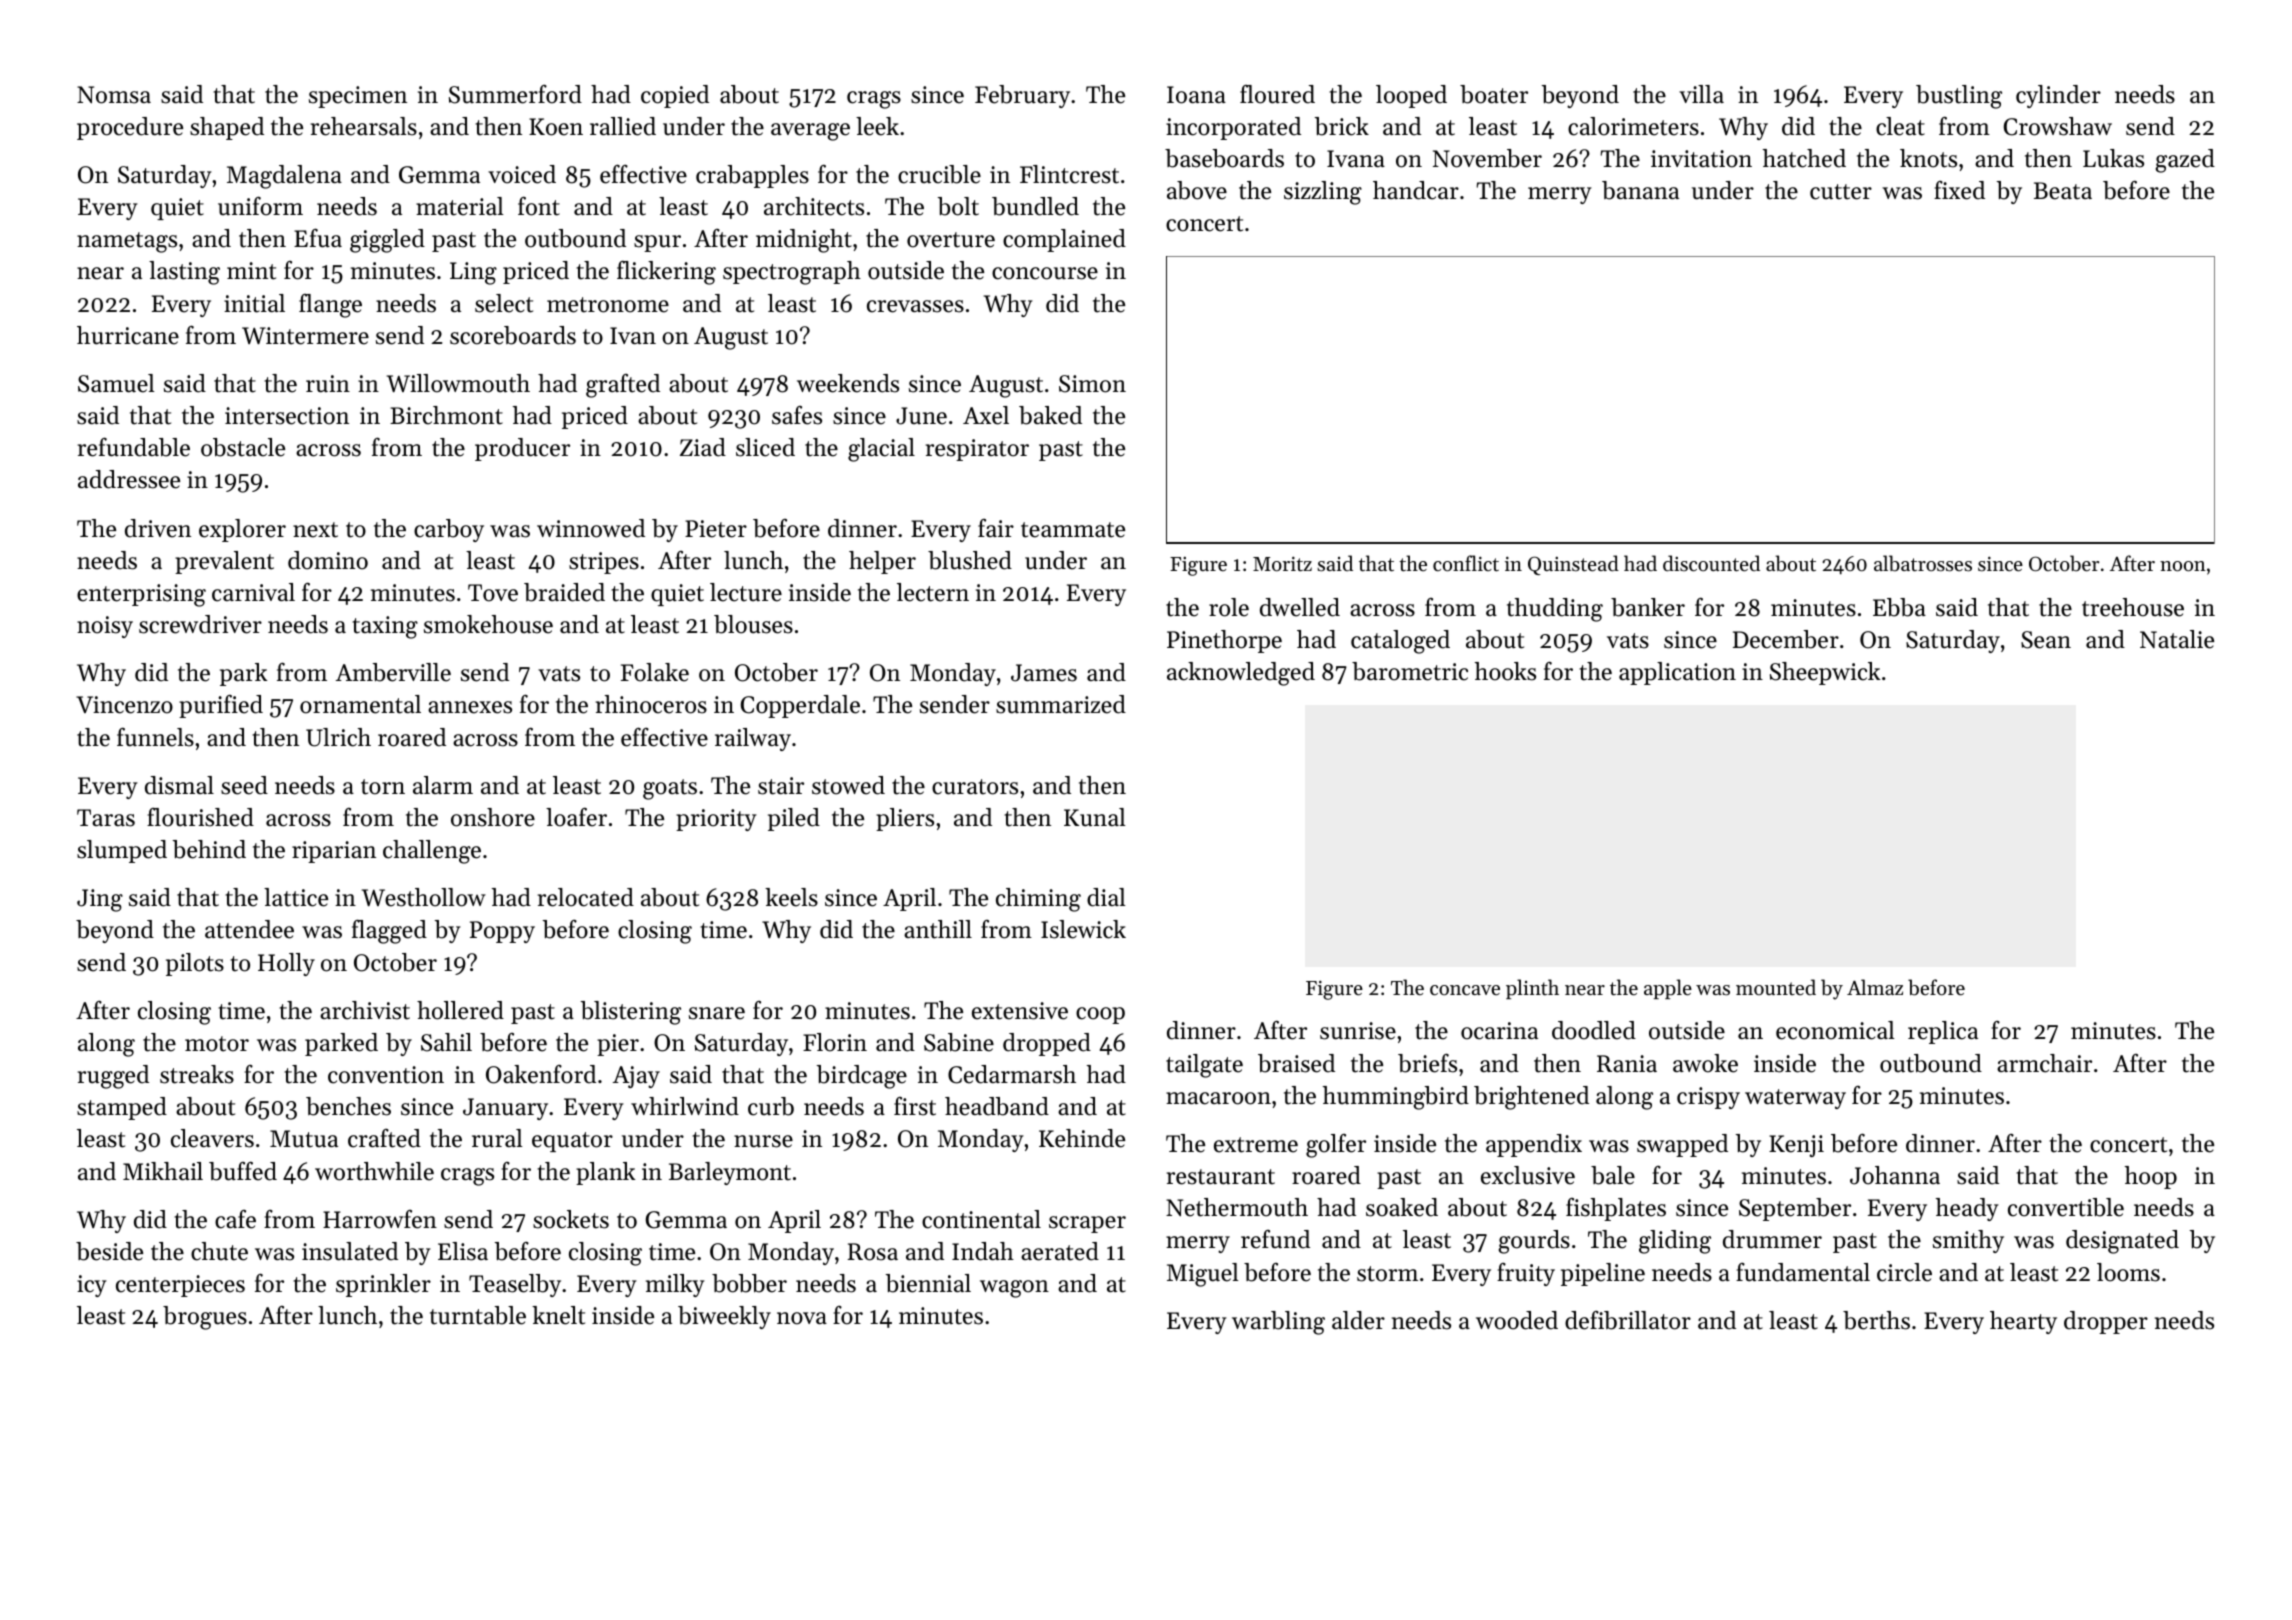  What do you see at coordinates (1221, 1177) in the screenshot?
I see `restaurant` at bounding box center [1221, 1177].
